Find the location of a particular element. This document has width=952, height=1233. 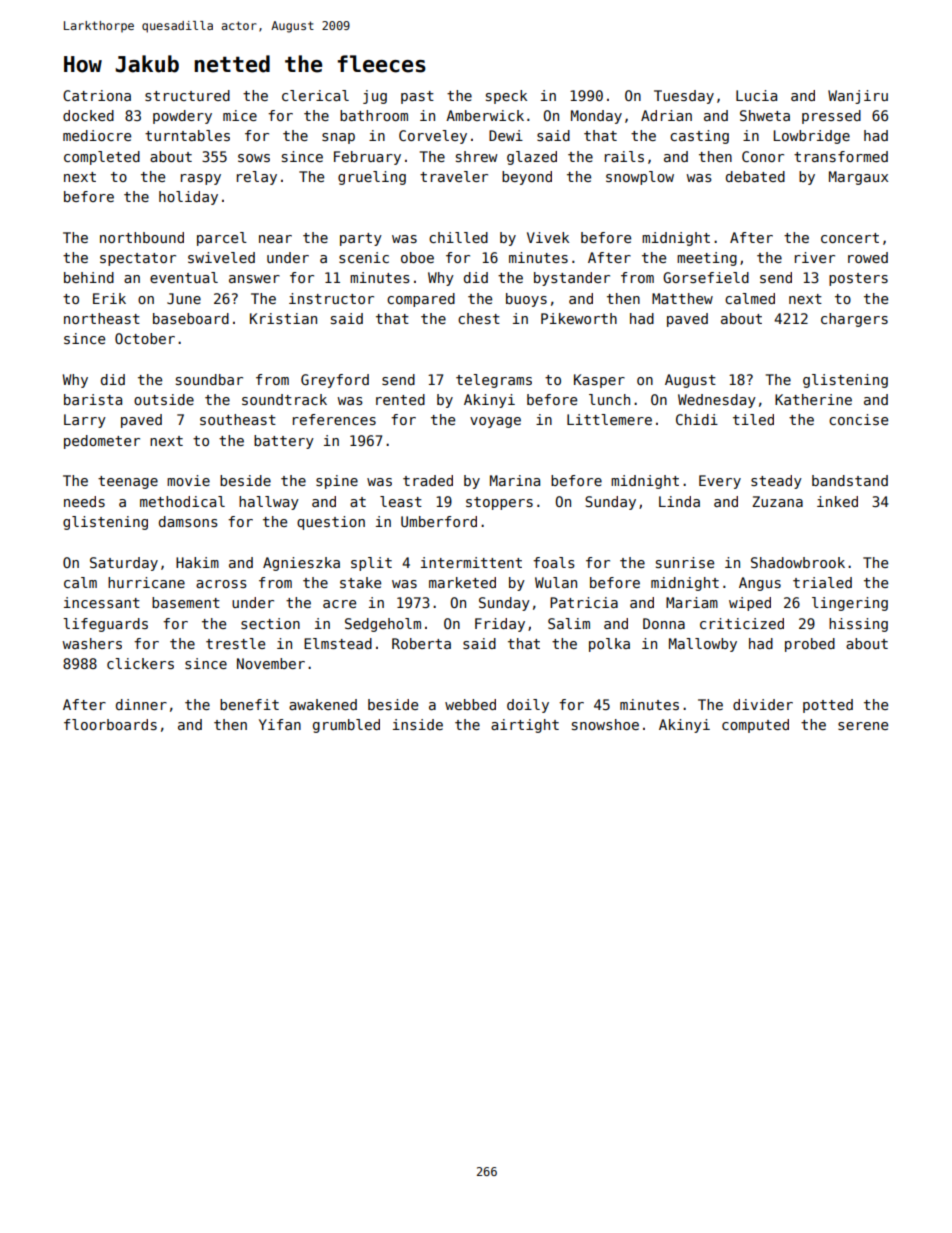

Monday is located at coordinates (596, 117).
